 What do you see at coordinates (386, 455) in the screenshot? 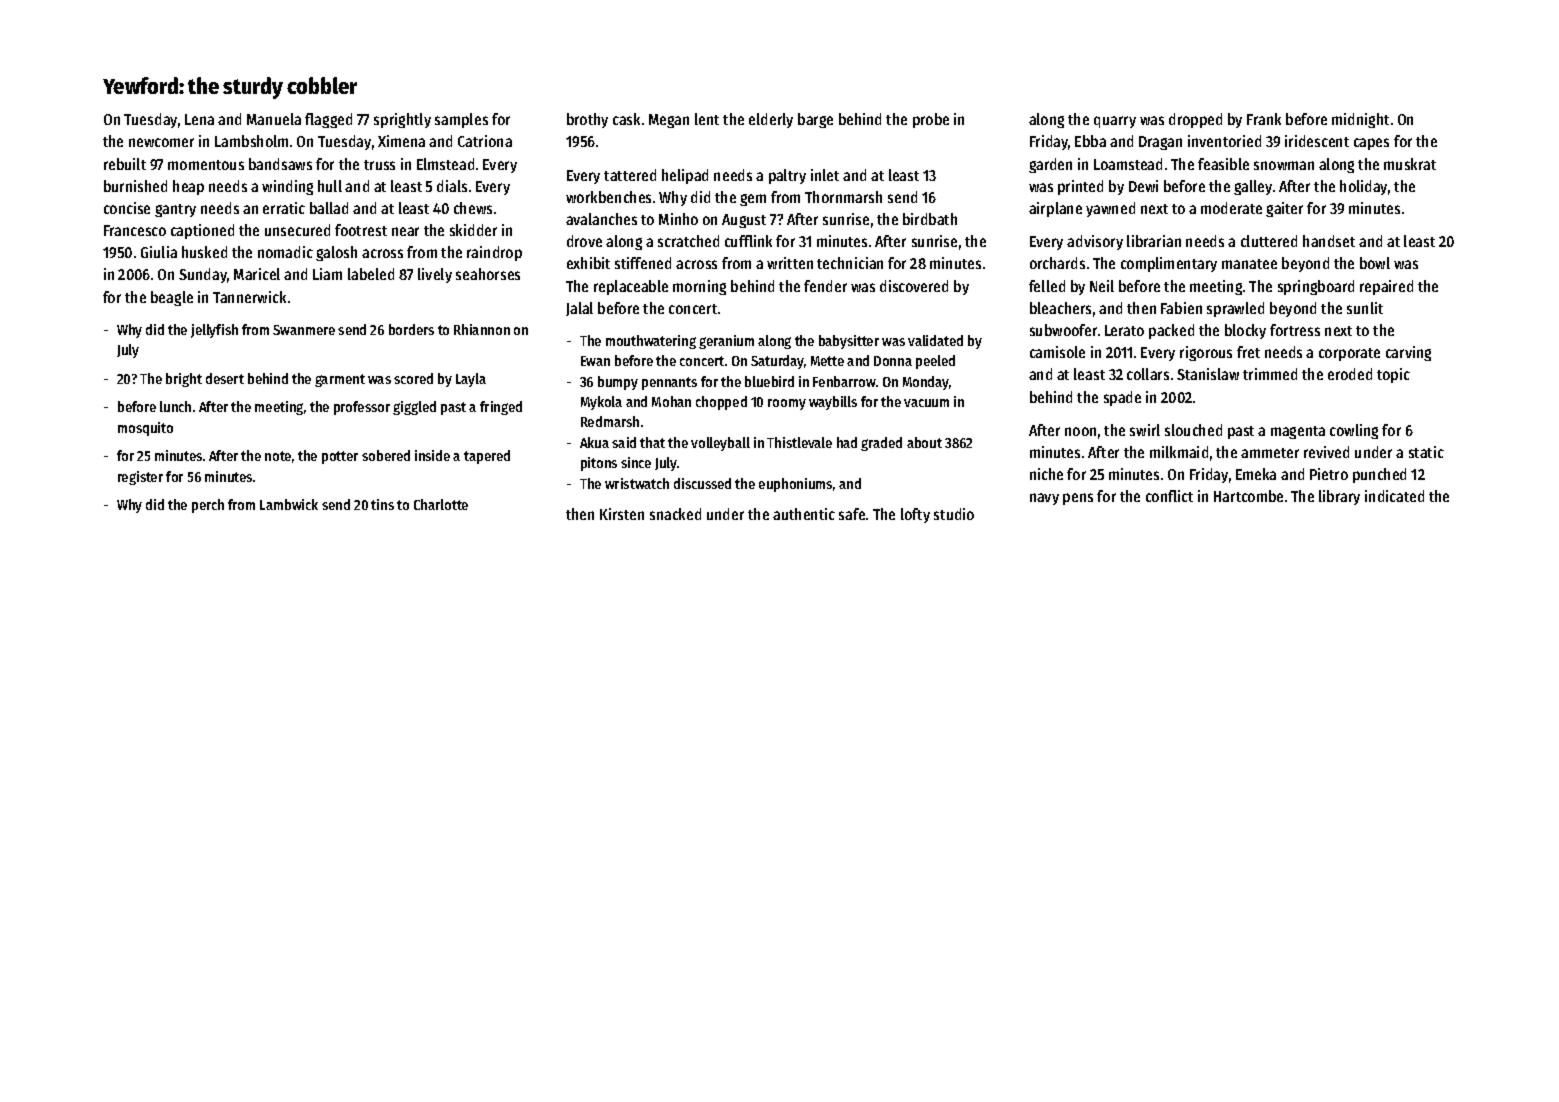
I see `sobered` at bounding box center [386, 455].
